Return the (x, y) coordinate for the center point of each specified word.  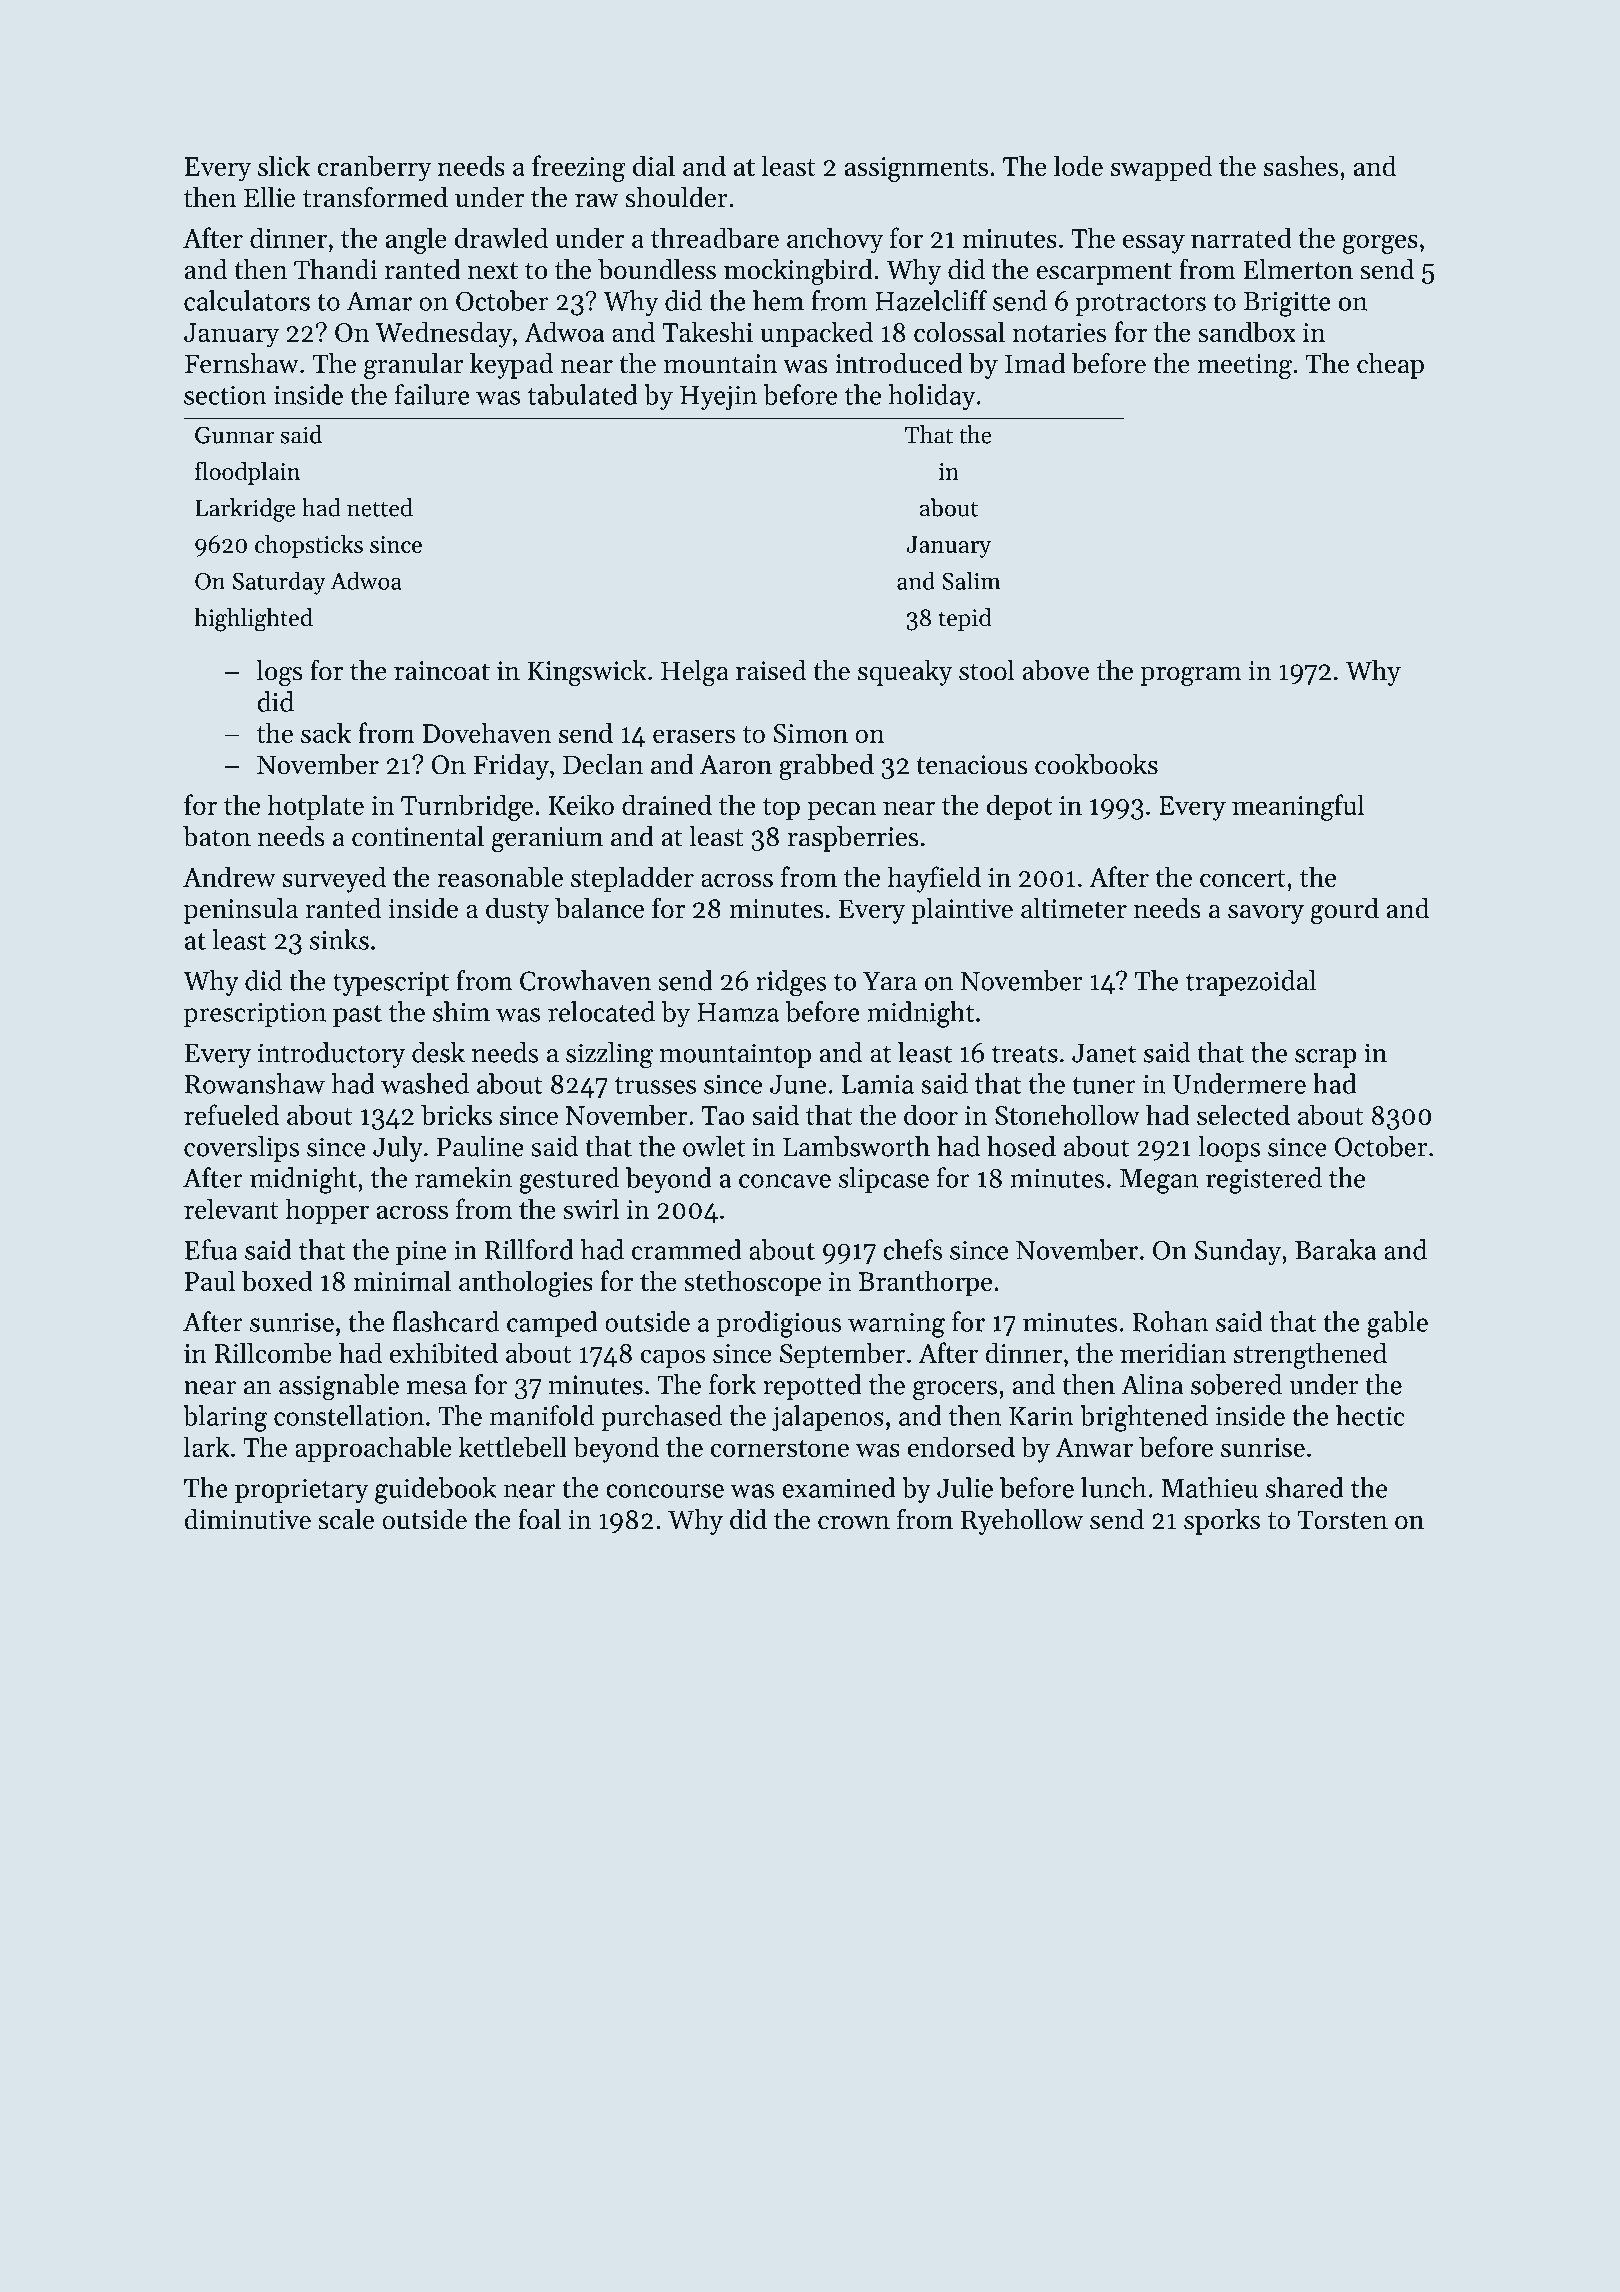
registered (1264, 1180)
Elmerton (1298, 269)
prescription (255, 1015)
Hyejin (718, 398)
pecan (841, 811)
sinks (339, 939)
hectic (1370, 1415)
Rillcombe (273, 1352)
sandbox (1247, 331)
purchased (661, 1418)
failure (432, 394)
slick (284, 165)
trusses (655, 1085)
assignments (916, 169)
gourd (1345, 911)
